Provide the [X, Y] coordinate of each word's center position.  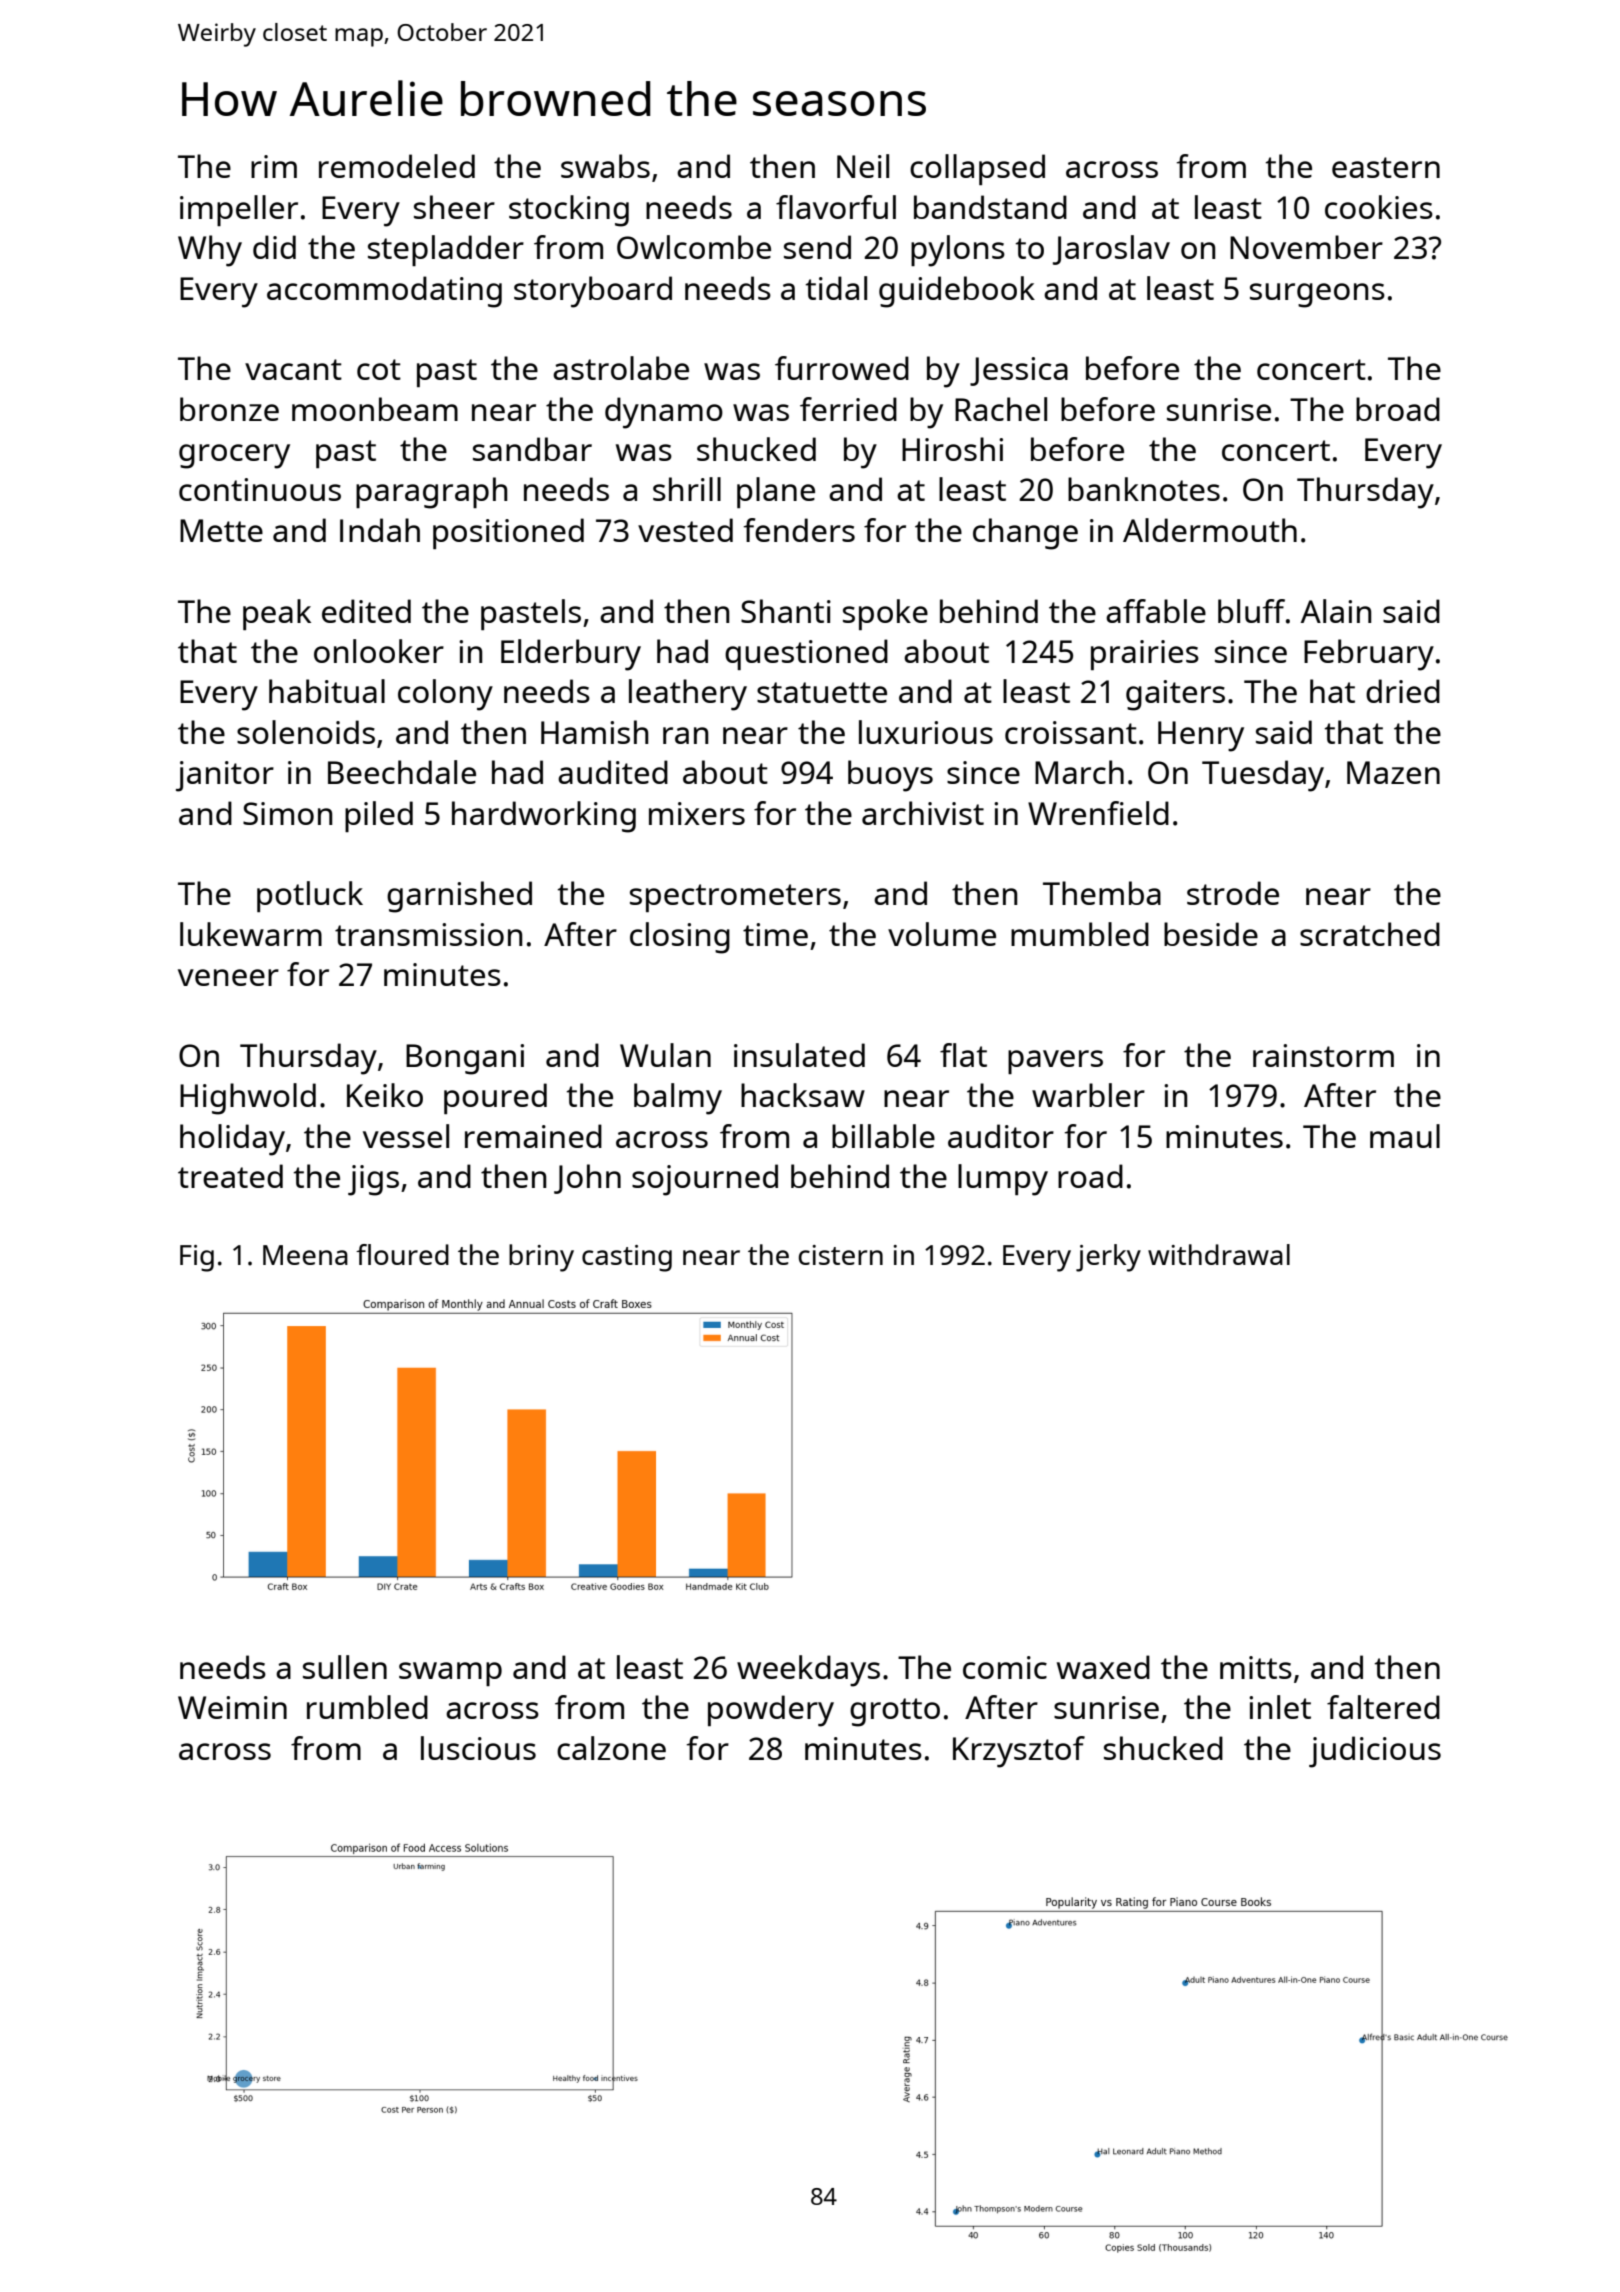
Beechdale [402, 772]
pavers [1055, 1062]
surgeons [1317, 295]
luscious [478, 1748]
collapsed [977, 169]
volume [942, 934]
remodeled [397, 166]
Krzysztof [1019, 1752]
